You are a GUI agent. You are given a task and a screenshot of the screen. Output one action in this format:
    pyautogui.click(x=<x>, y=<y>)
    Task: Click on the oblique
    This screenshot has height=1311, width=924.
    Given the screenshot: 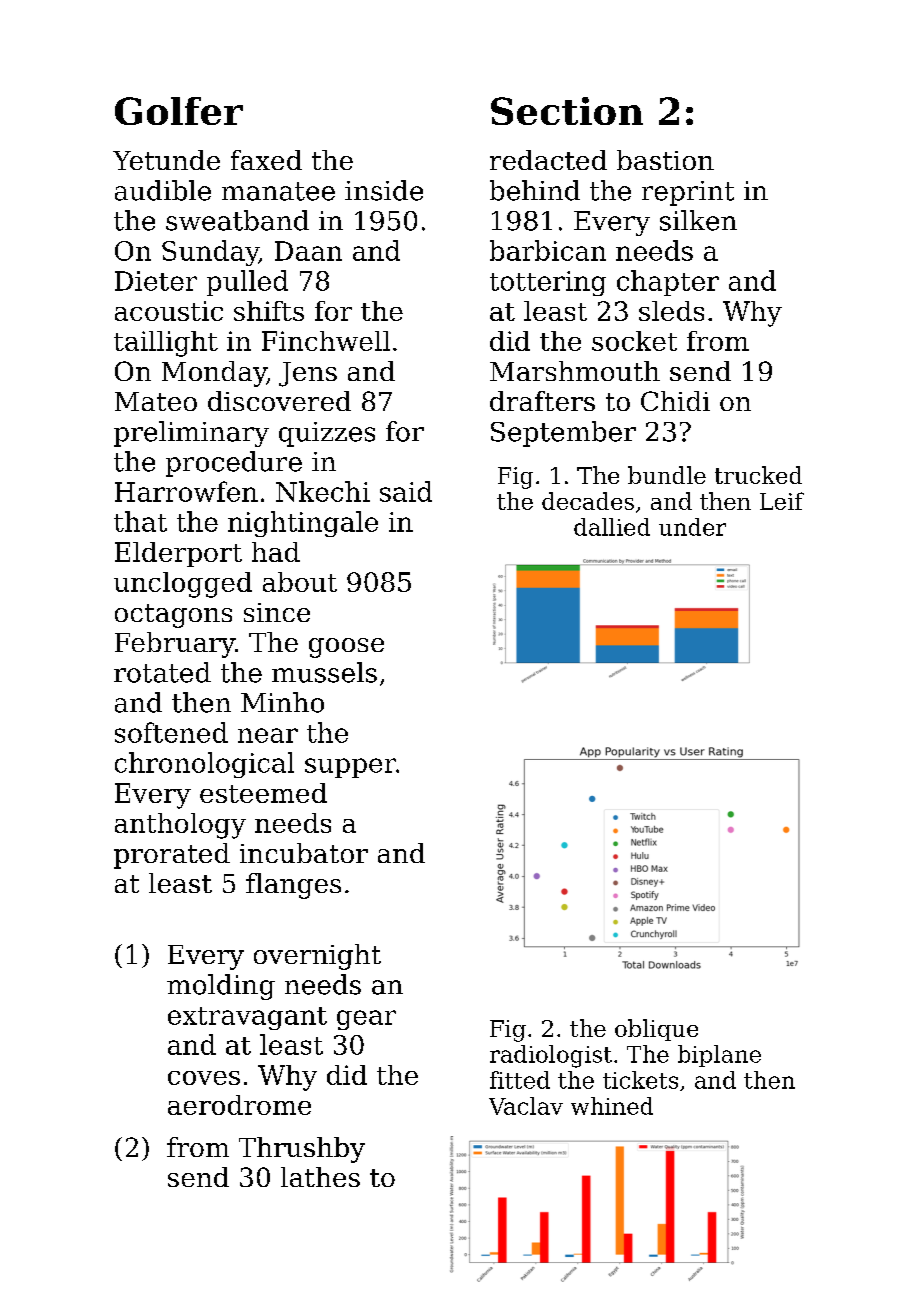 What is the action you would take?
    pyautogui.click(x=656, y=1030)
